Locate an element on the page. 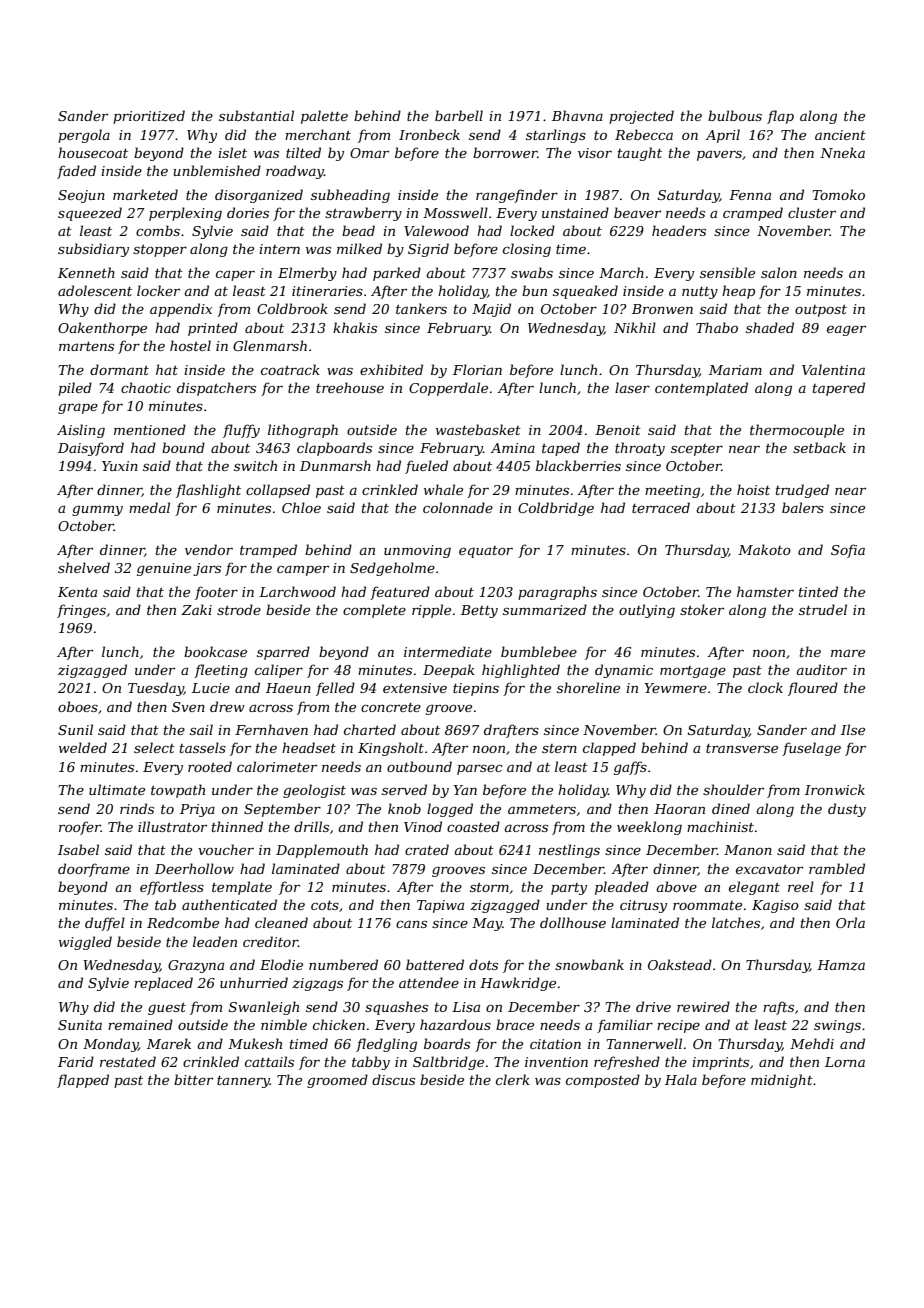 The height and width of the page is (1308, 924). mortgage is located at coordinates (693, 672).
